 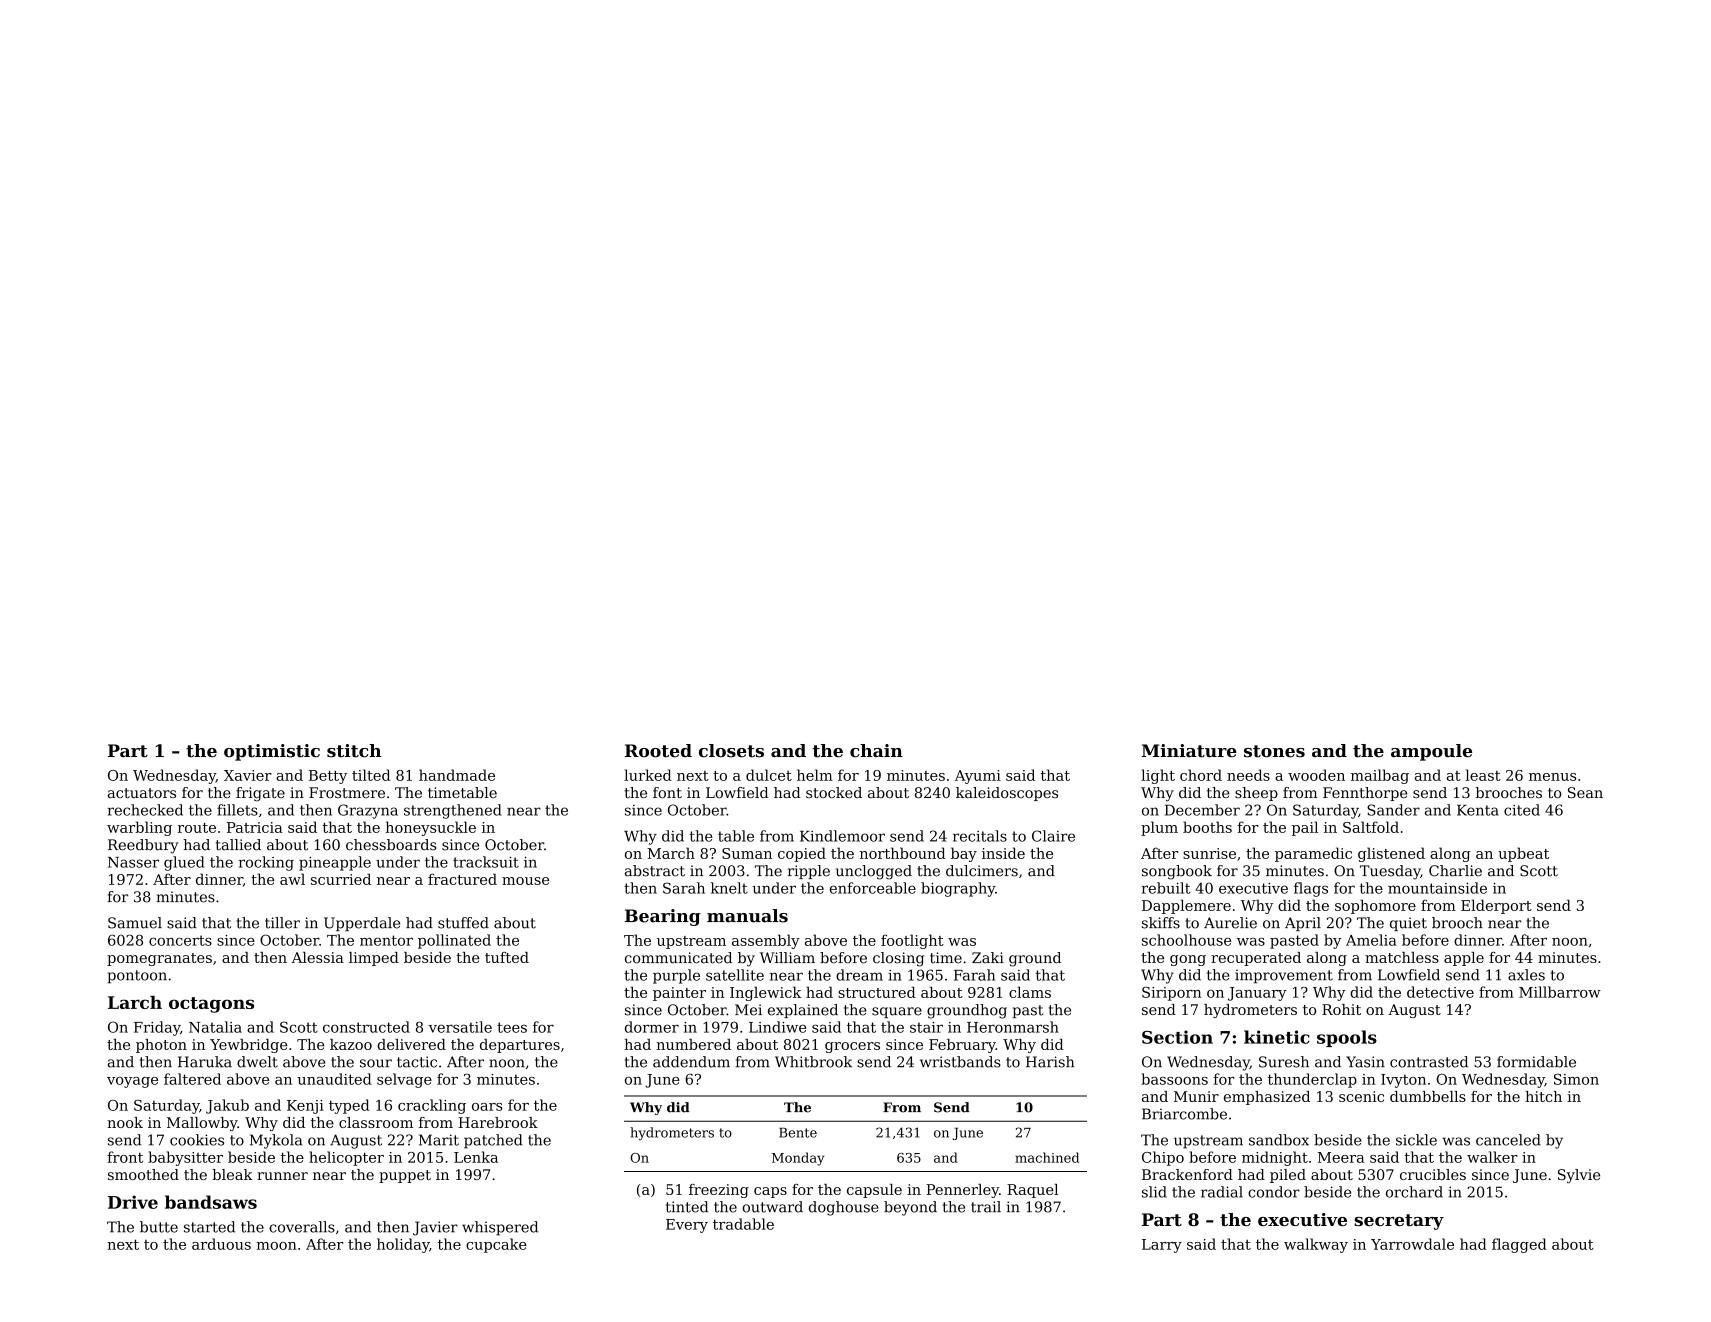 What do you see at coordinates (731, 751) in the image?
I see `closets` at bounding box center [731, 751].
